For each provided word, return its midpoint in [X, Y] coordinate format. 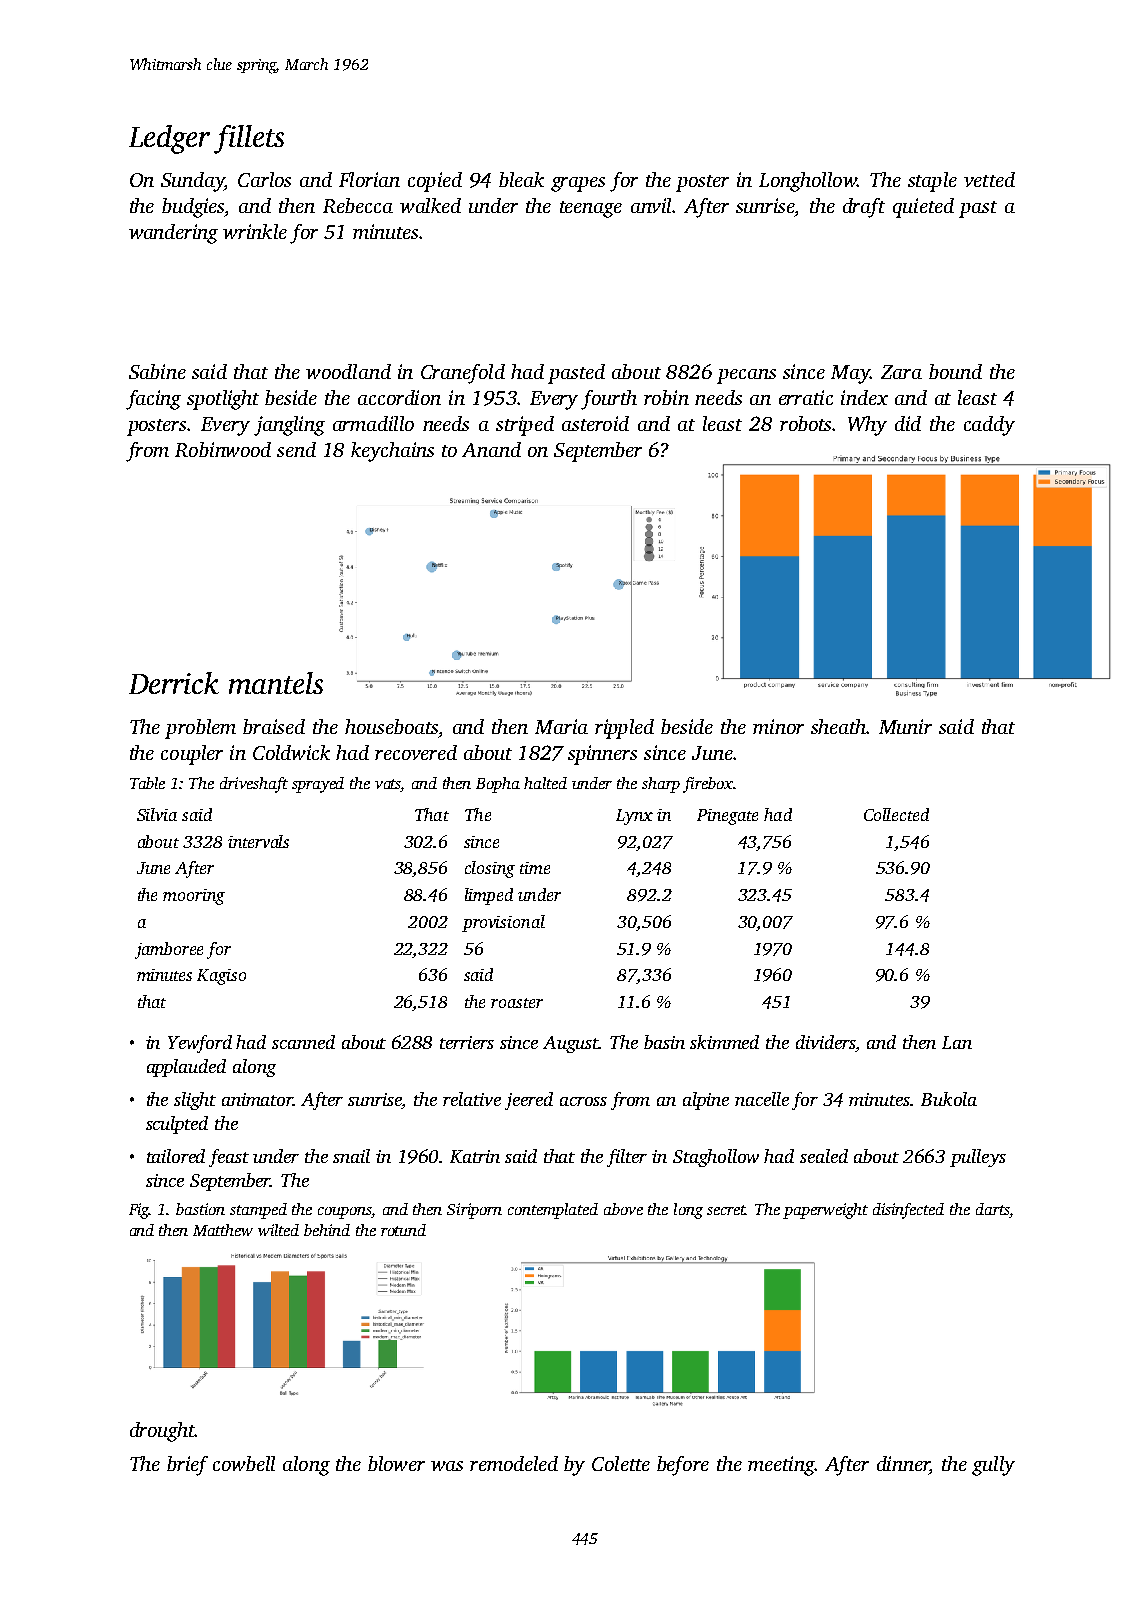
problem [200, 729]
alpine [706, 1101]
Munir [905, 726]
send [296, 449]
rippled [624, 729]
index [864, 397]
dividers [826, 1042]
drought [162, 1432]
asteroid [595, 423]
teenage [591, 209]
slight [195, 1101]
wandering [173, 234]
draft [864, 208]
